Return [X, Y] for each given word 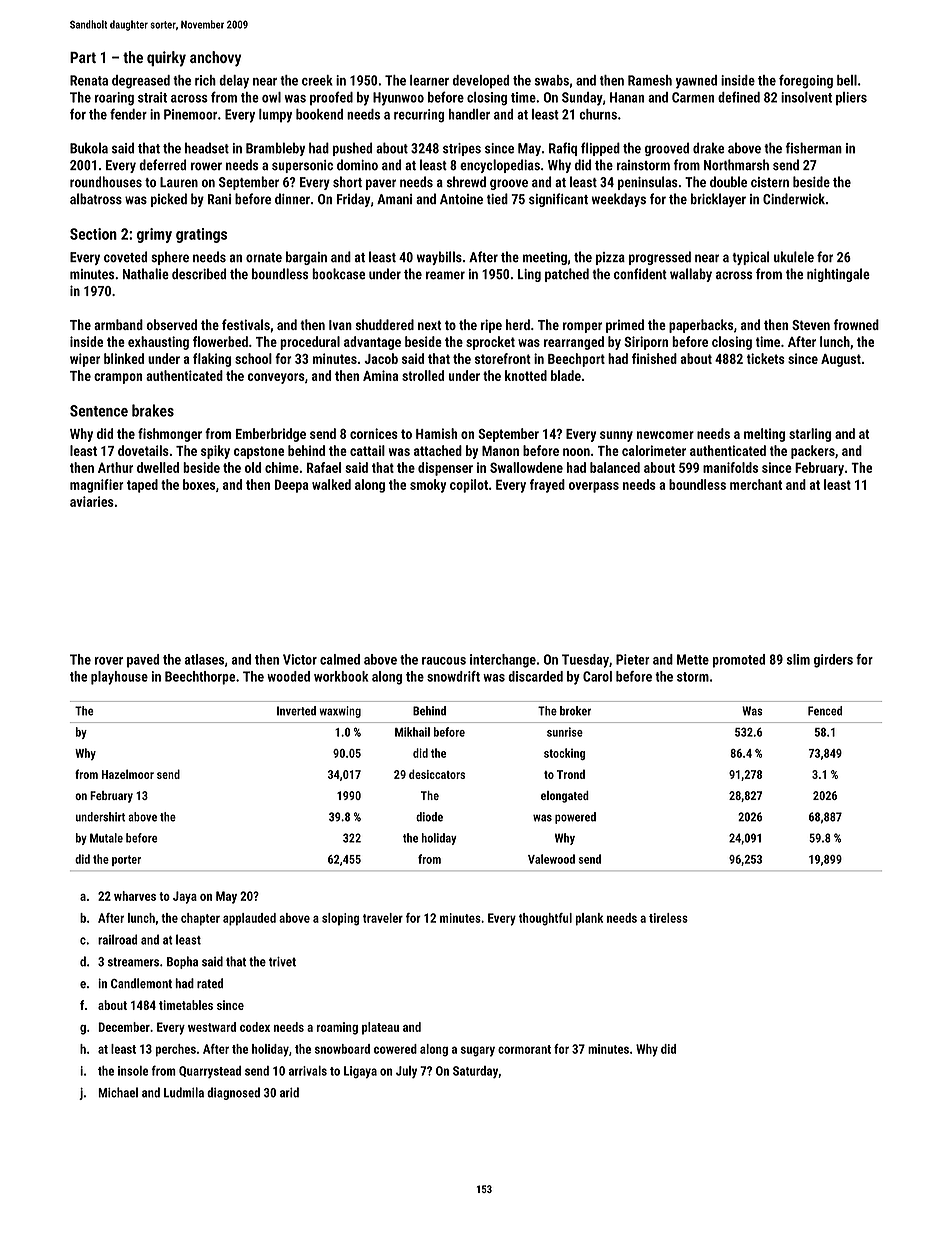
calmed [340, 659]
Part [83, 57]
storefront [503, 358]
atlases [204, 659]
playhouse [119, 678]
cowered [395, 1049]
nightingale [838, 275]
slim [798, 659]
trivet [282, 962]
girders [833, 661]
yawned [696, 82]
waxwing [340, 712]
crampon [118, 378]
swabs [552, 80]
